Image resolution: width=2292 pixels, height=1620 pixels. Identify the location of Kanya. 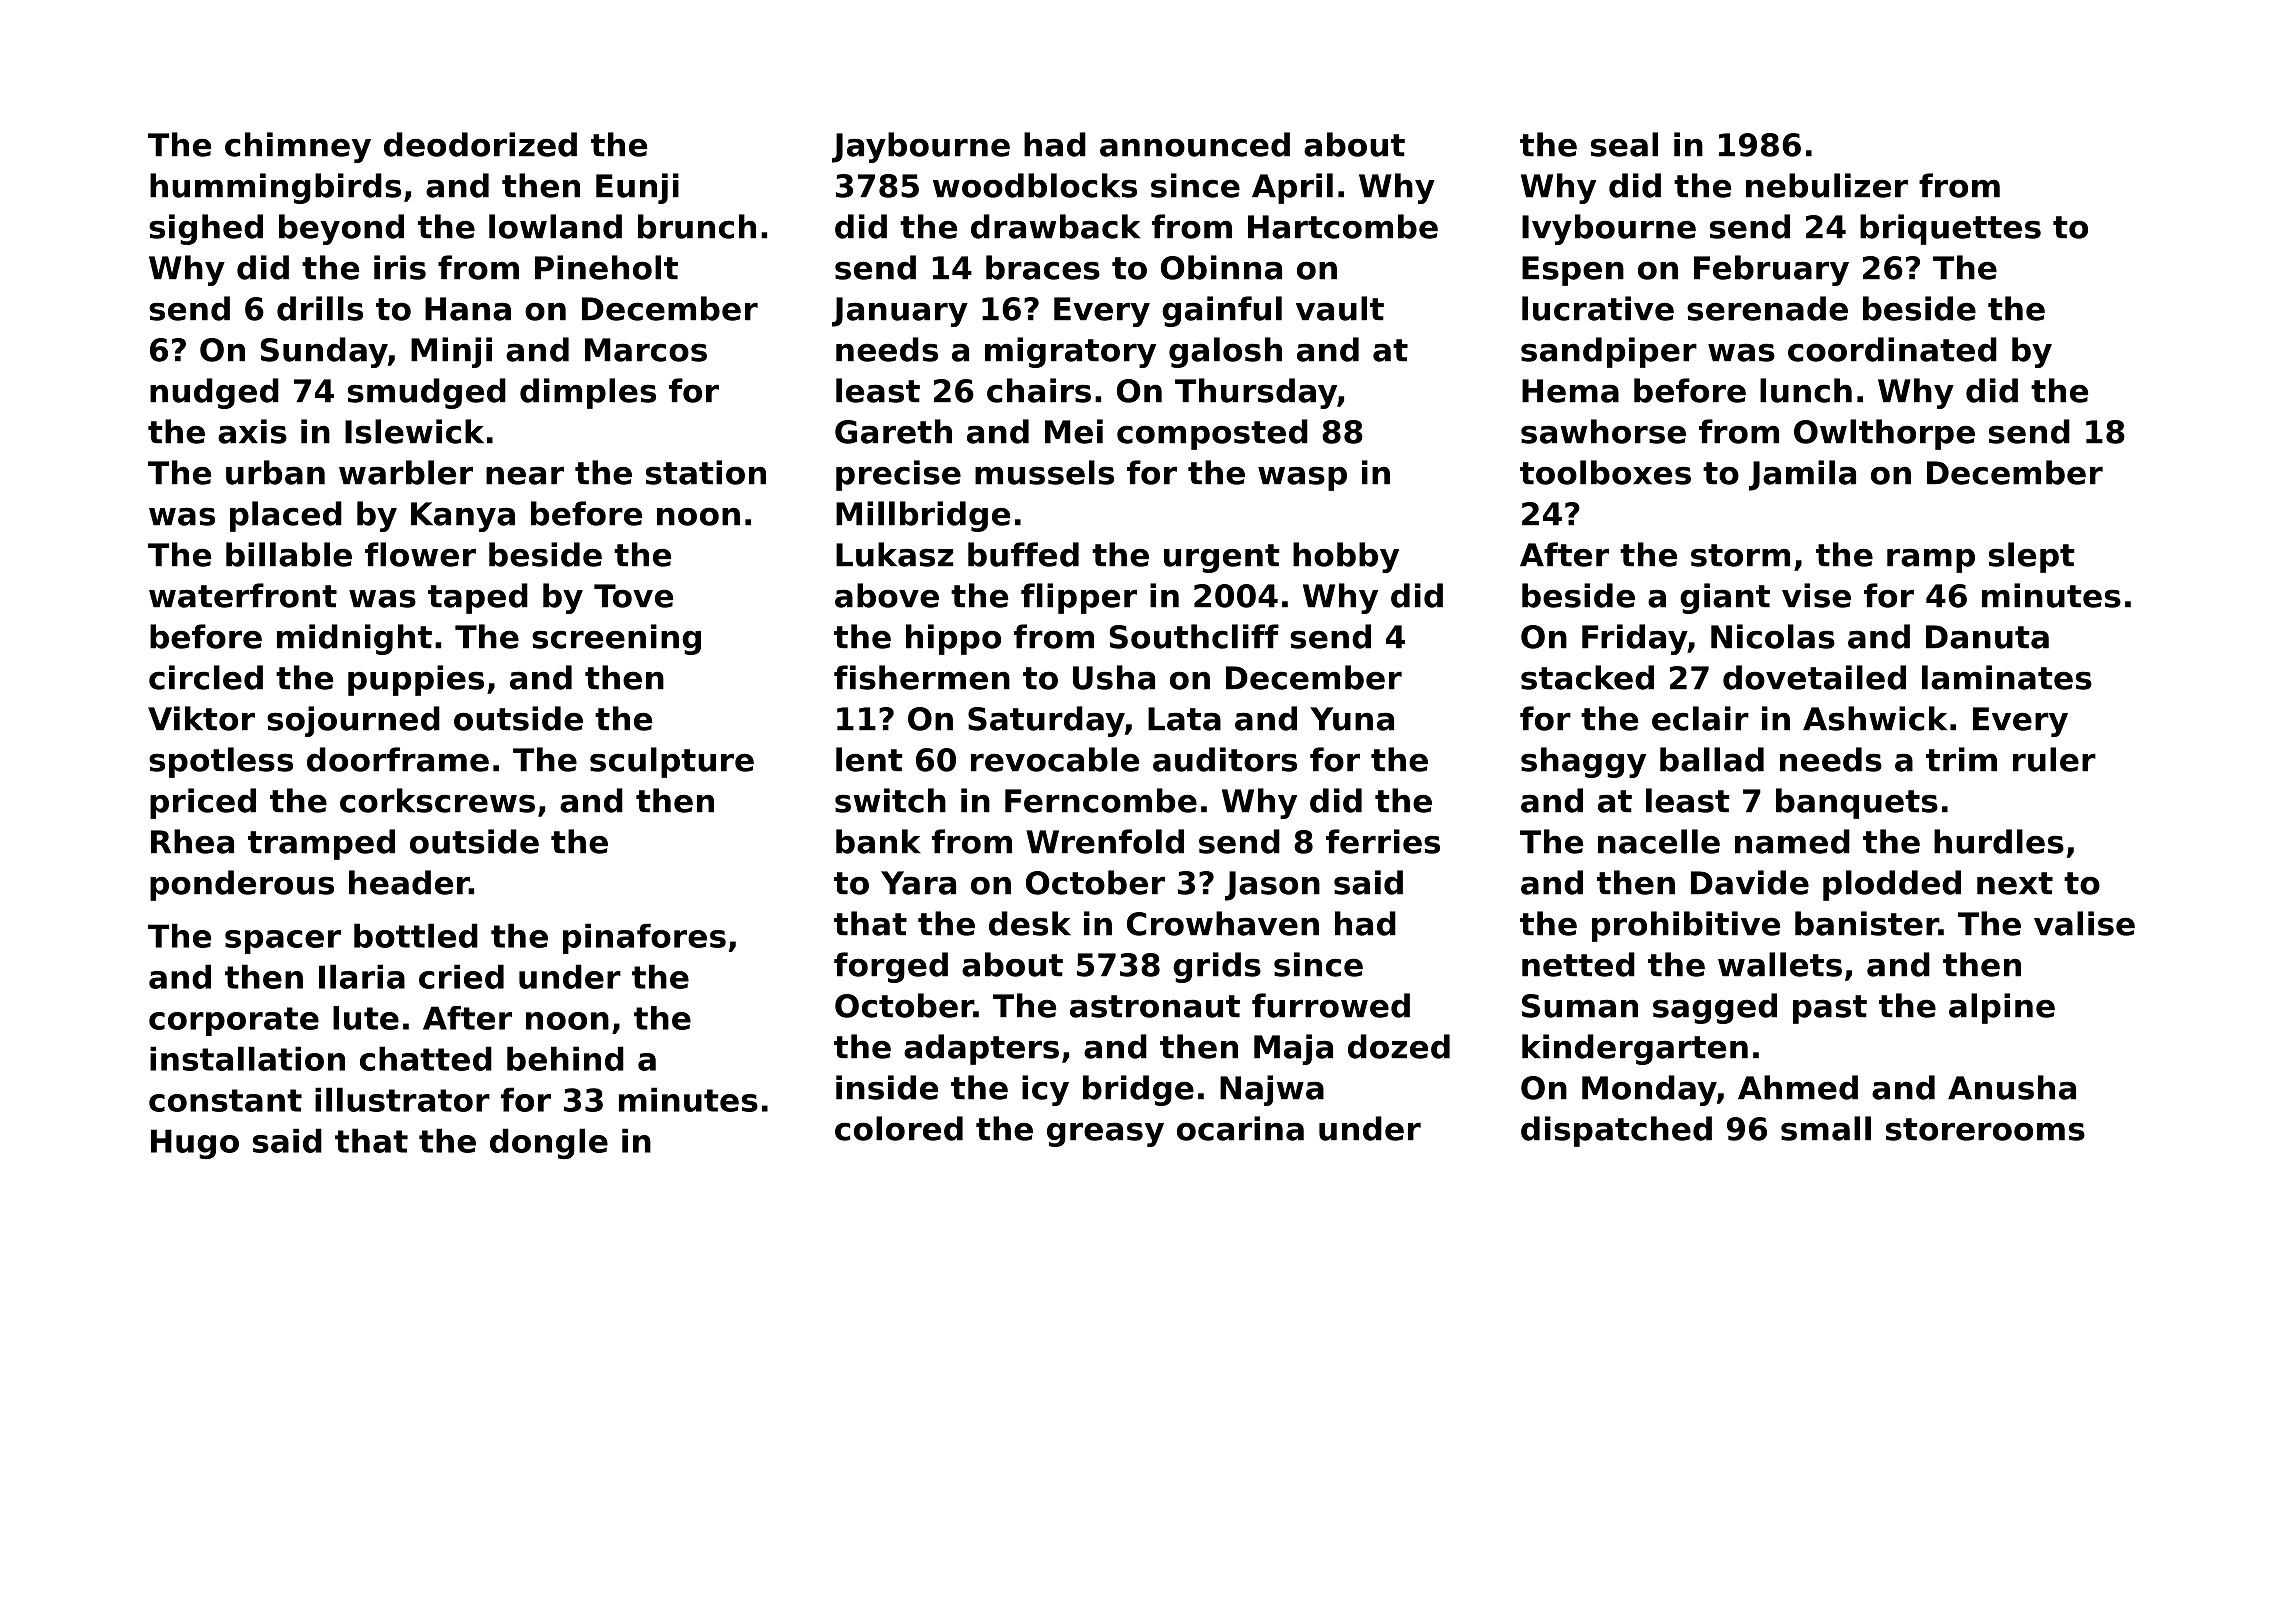
(463, 517).
